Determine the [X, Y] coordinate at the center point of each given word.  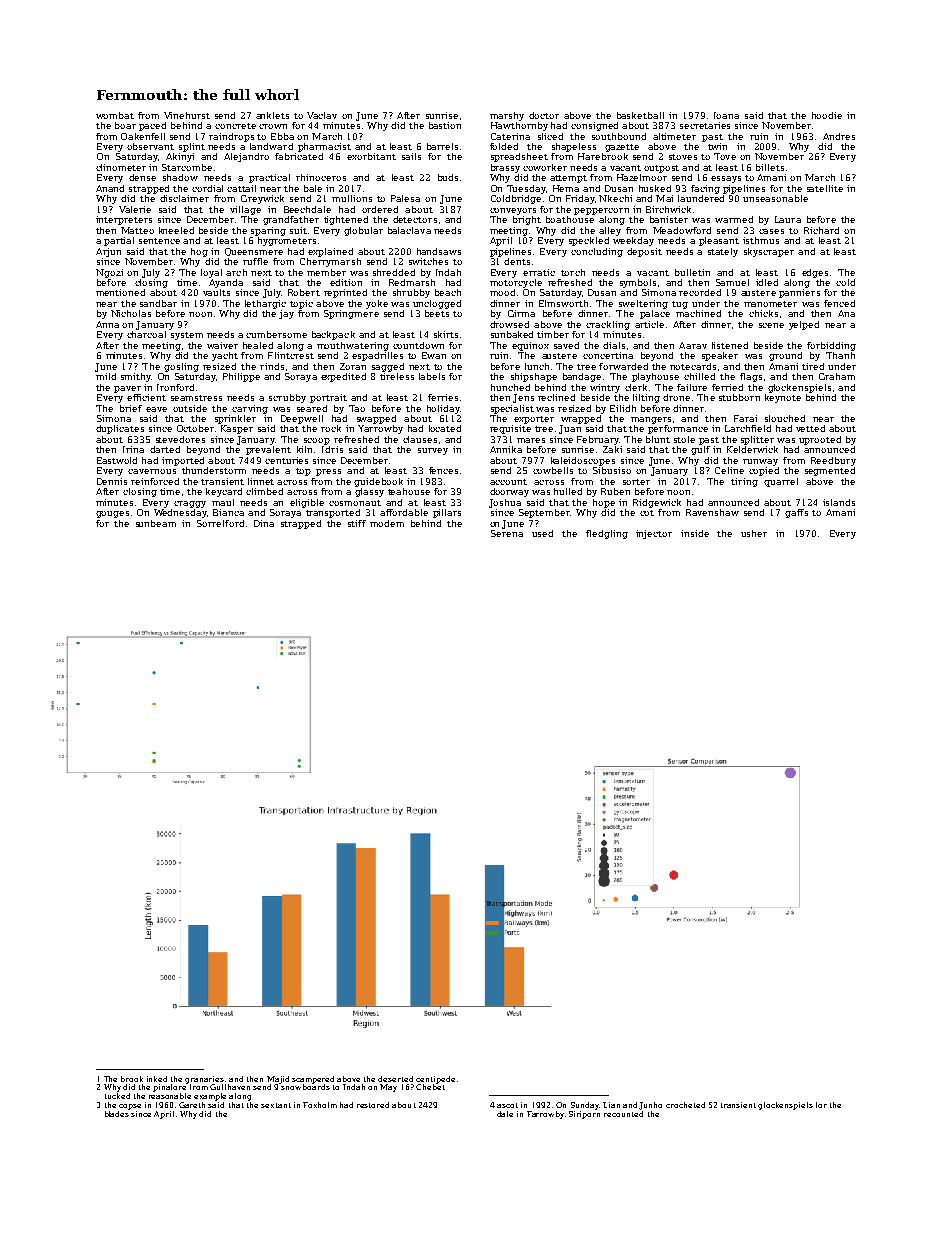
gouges [112, 514]
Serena [507, 533]
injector [654, 534]
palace [655, 314]
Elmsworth [563, 303]
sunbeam [156, 523]
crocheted [685, 1105]
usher [754, 533]
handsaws [439, 251]
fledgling [607, 534]
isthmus [761, 240]
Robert [304, 292]
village [245, 210]
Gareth [192, 1105]
